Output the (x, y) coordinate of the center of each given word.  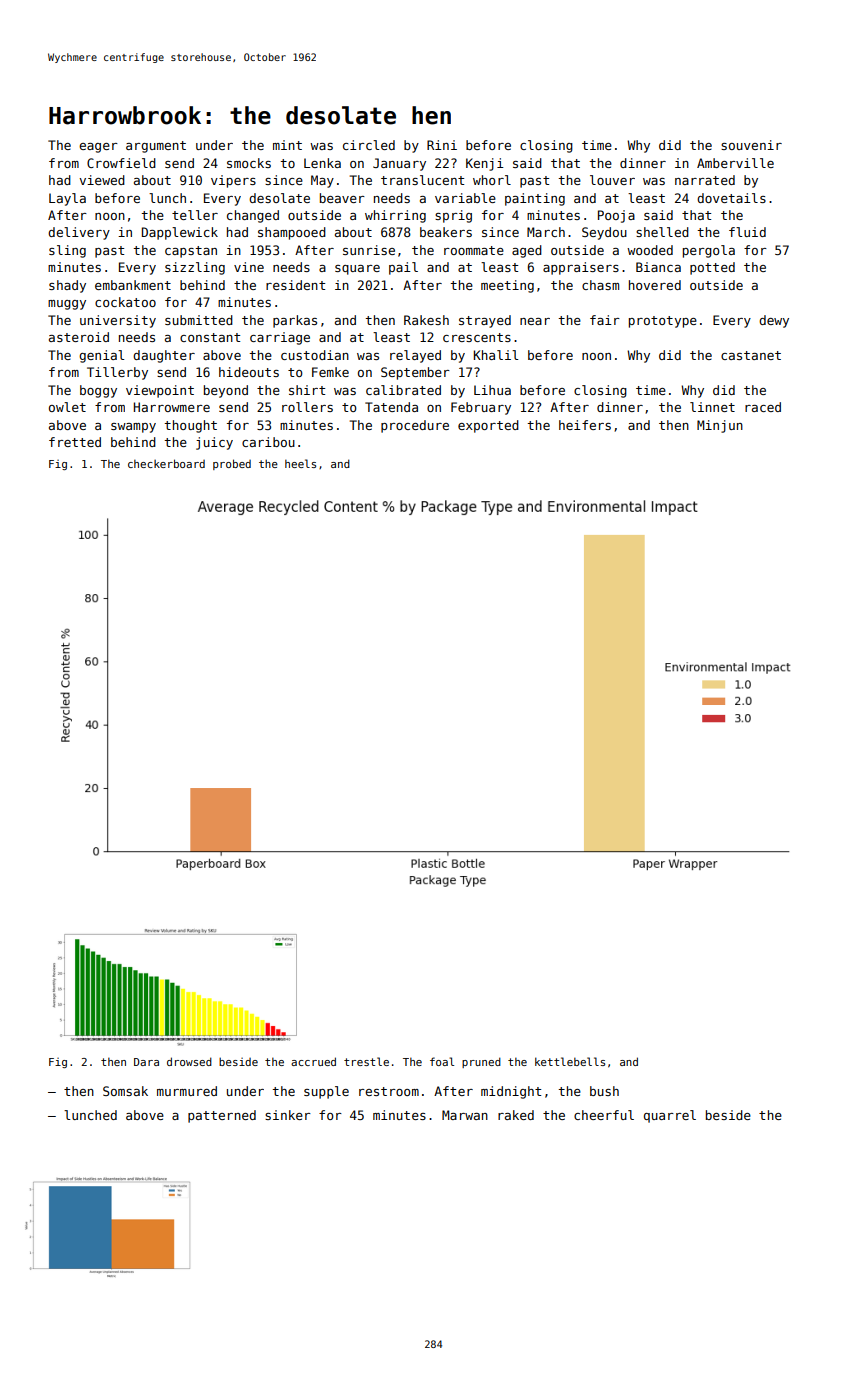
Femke (330, 372)
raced (763, 407)
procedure (415, 426)
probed (232, 464)
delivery (79, 233)
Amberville (735, 163)
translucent (422, 180)
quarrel (670, 1116)
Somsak (125, 1091)
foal (442, 1061)
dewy (774, 321)
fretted (75, 442)
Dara (146, 1062)
